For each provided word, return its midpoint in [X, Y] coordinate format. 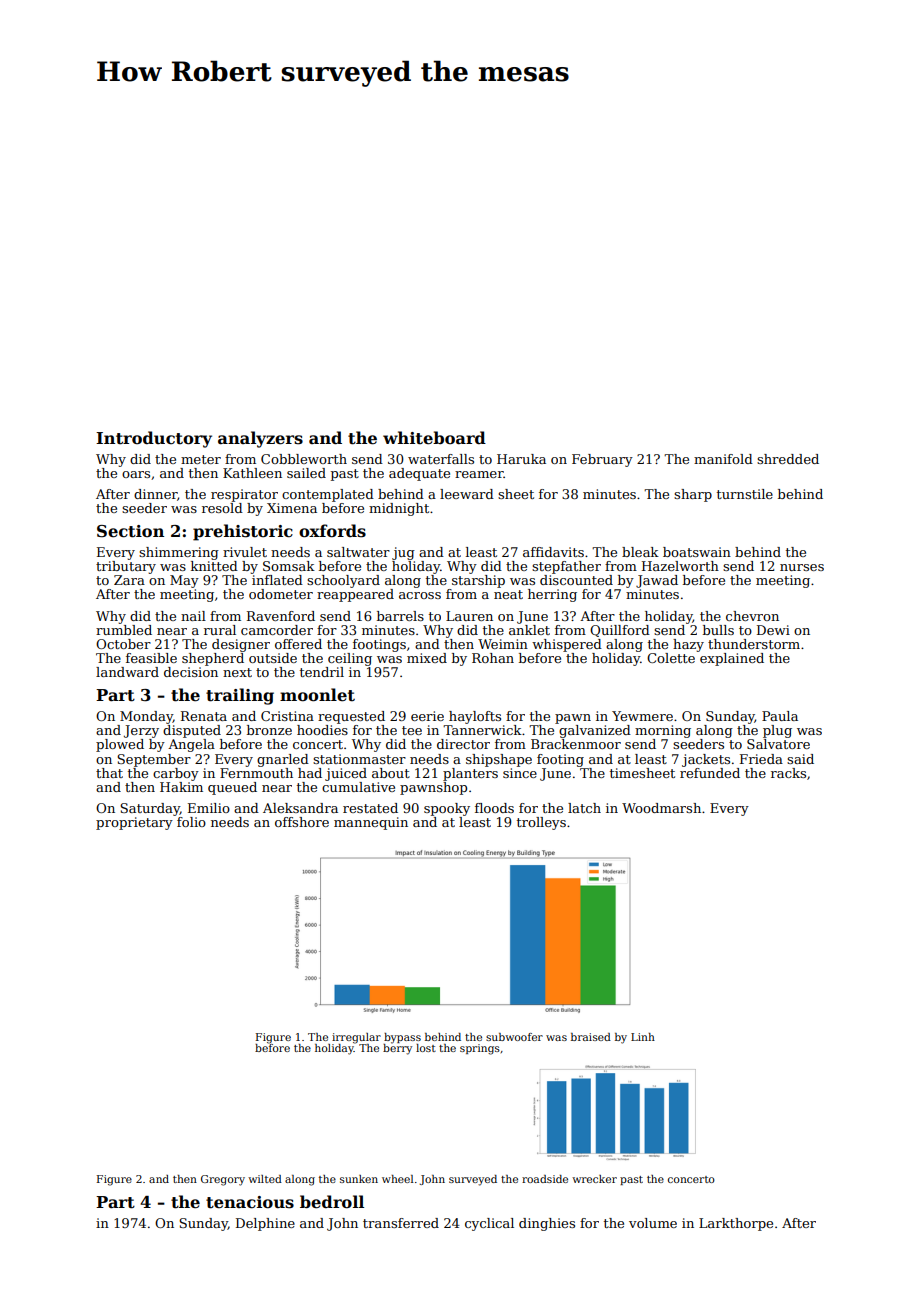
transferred [401, 1223]
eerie [427, 716]
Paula [780, 716]
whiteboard [434, 438]
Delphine [265, 1224]
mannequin [371, 823]
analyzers [260, 439]
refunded [710, 773]
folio [191, 822]
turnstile [745, 494]
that [109, 773]
